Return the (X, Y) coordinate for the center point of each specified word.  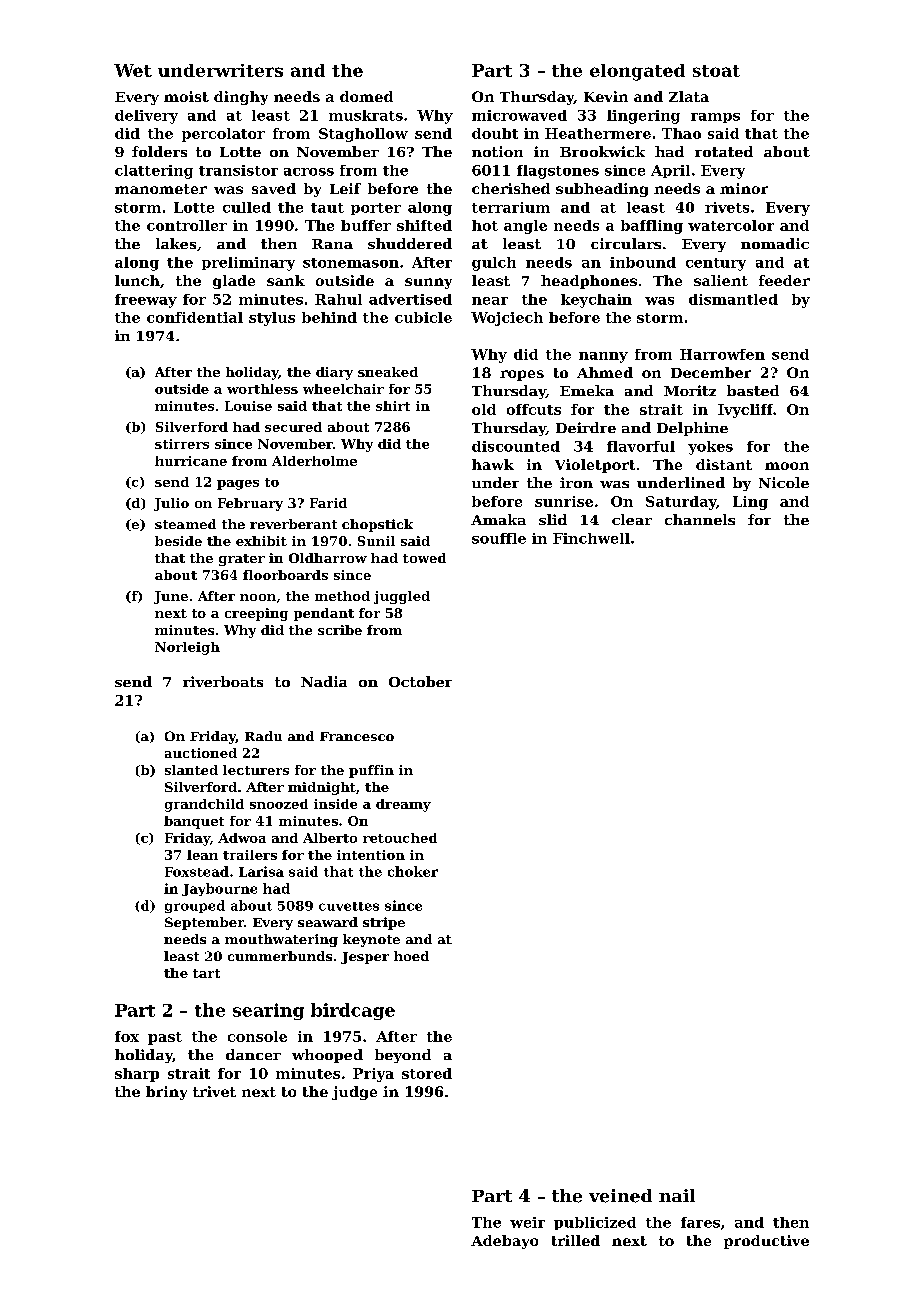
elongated (637, 72)
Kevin (606, 96)
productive (766, 1242)
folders (159, 151)
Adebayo (504, 1242)
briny (166, 1093)
